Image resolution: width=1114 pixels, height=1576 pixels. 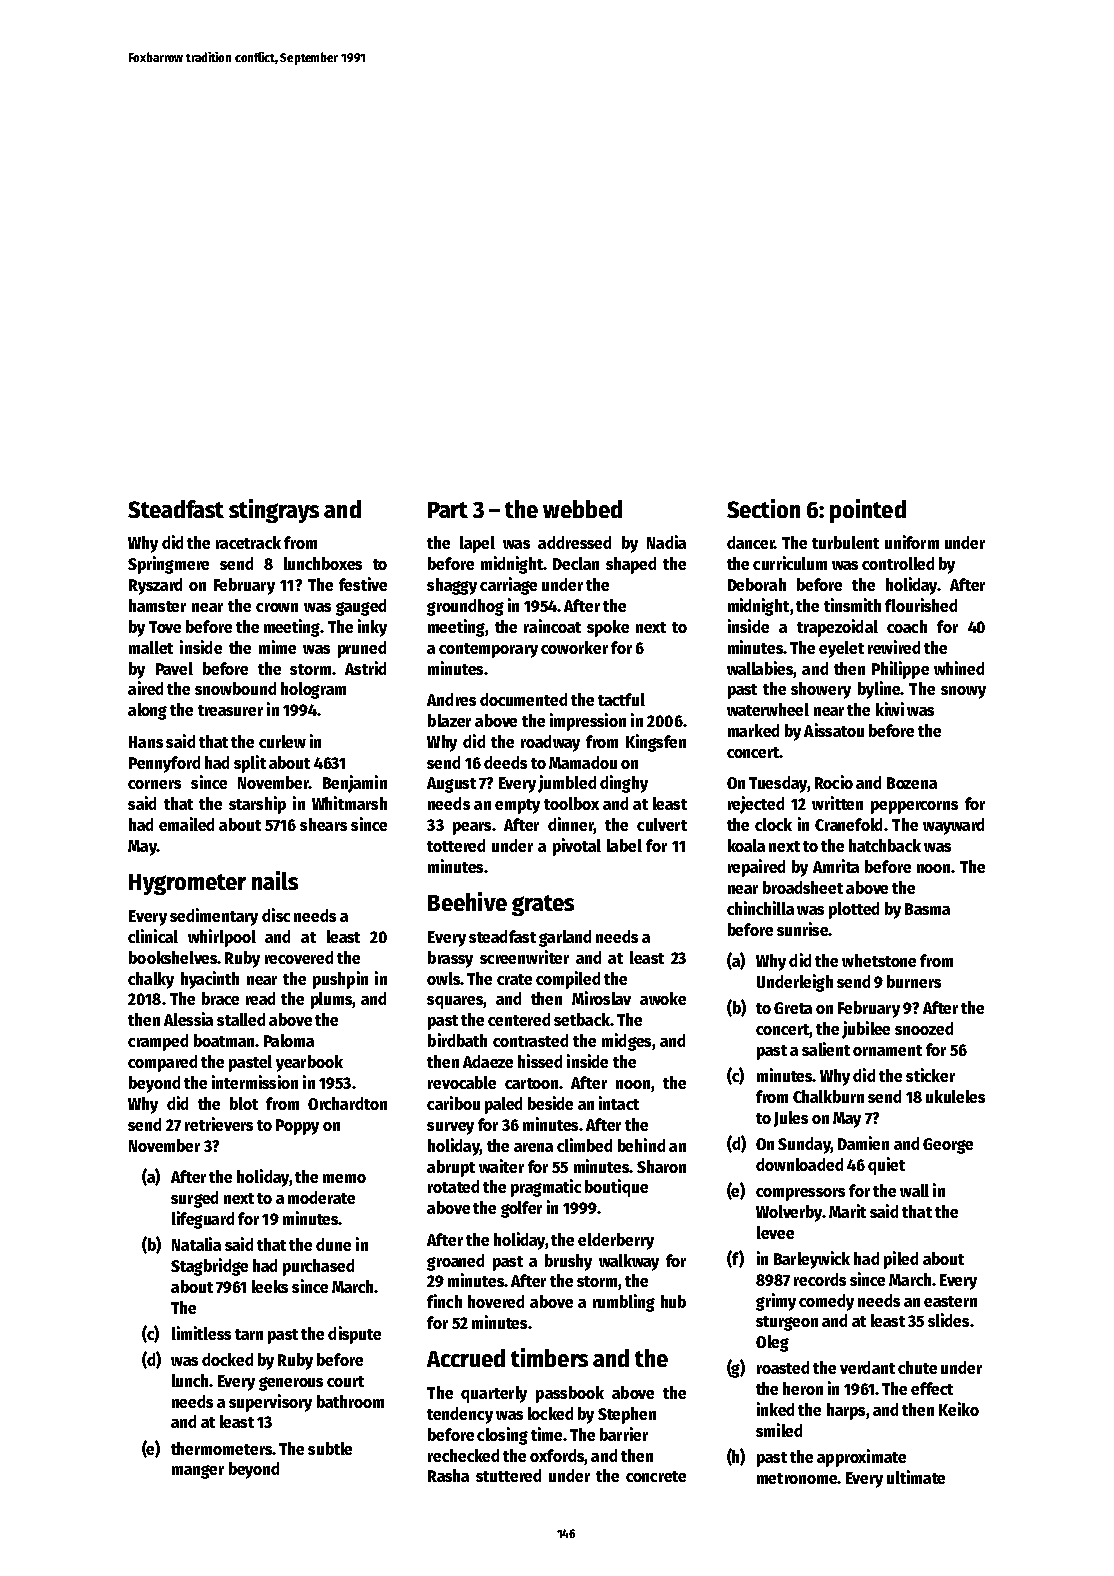 What do you see at coordinates (157, 605) in the screenshot?
I see `hamster` at bounding box center [157, 605].
